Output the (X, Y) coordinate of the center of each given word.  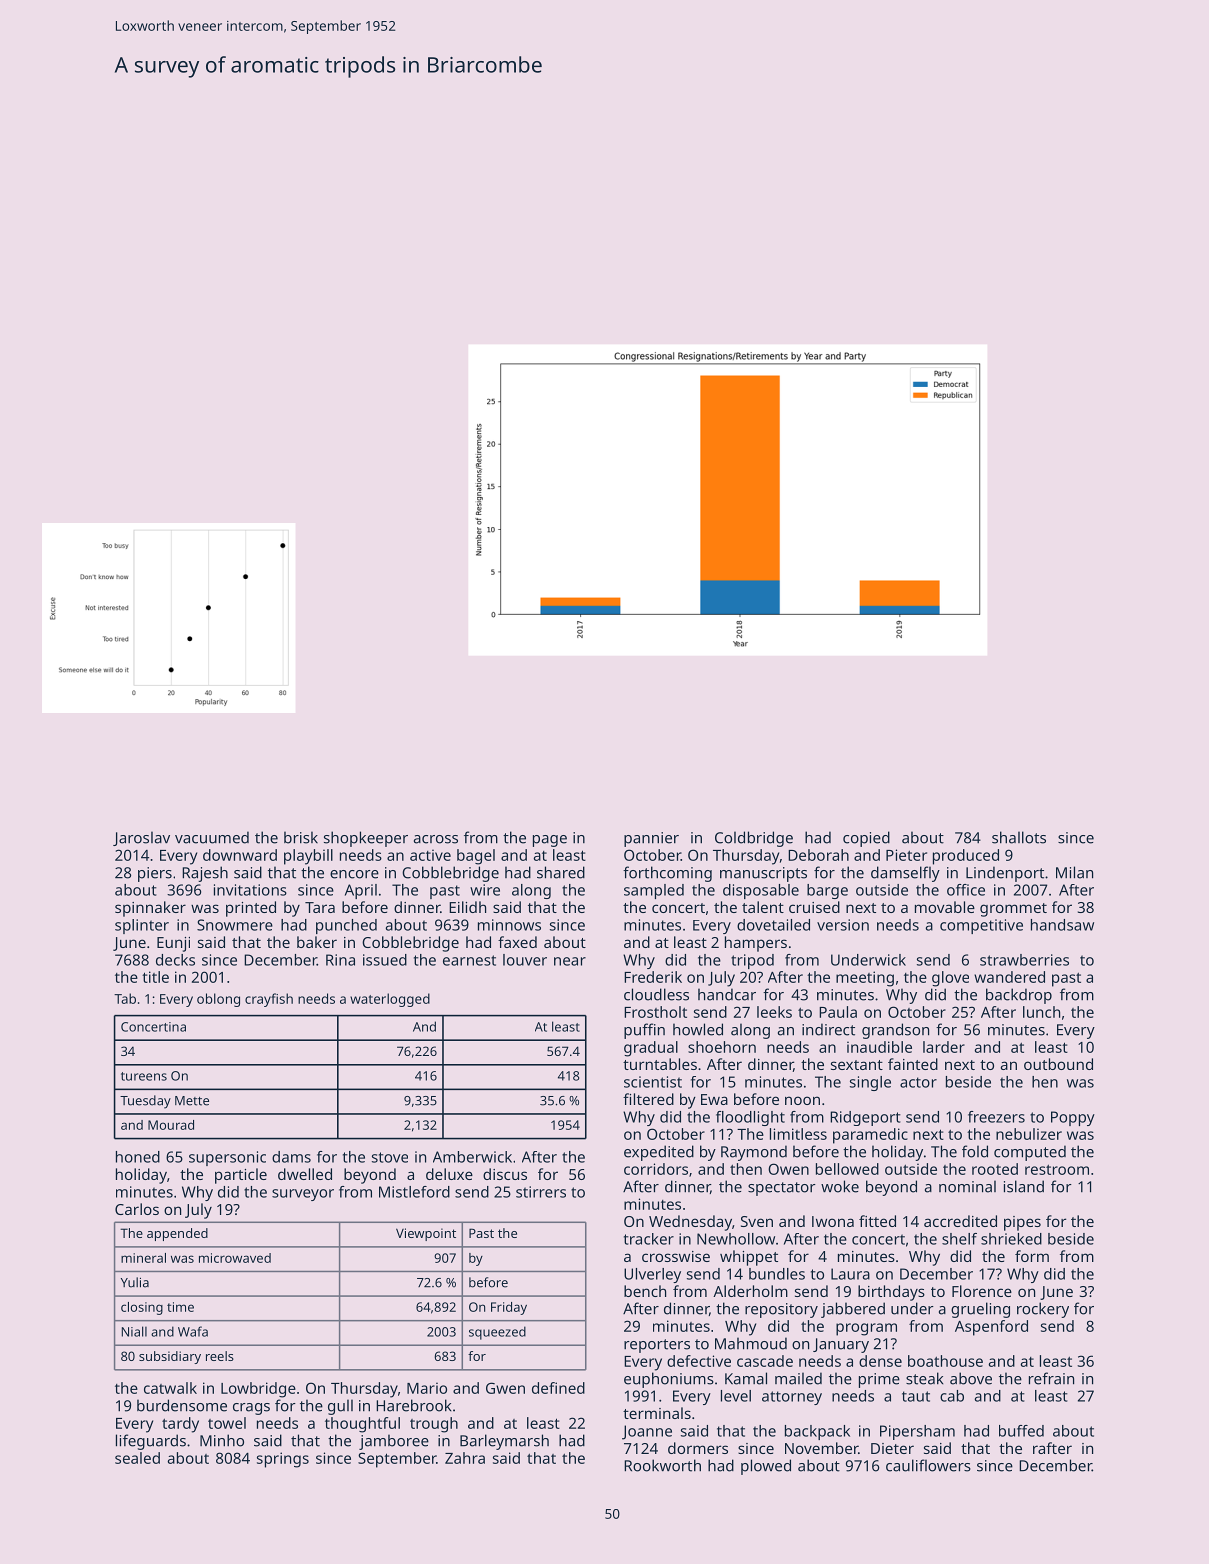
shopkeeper (366, 839)
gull (340, 1407)
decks (175, 960)
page (550, 841)
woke (840, 1186)
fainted (913, 1064)
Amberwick (472, 1157)
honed (138, 1157)
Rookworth (662, 1465)
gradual (651, 1049)
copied (866, 839)
